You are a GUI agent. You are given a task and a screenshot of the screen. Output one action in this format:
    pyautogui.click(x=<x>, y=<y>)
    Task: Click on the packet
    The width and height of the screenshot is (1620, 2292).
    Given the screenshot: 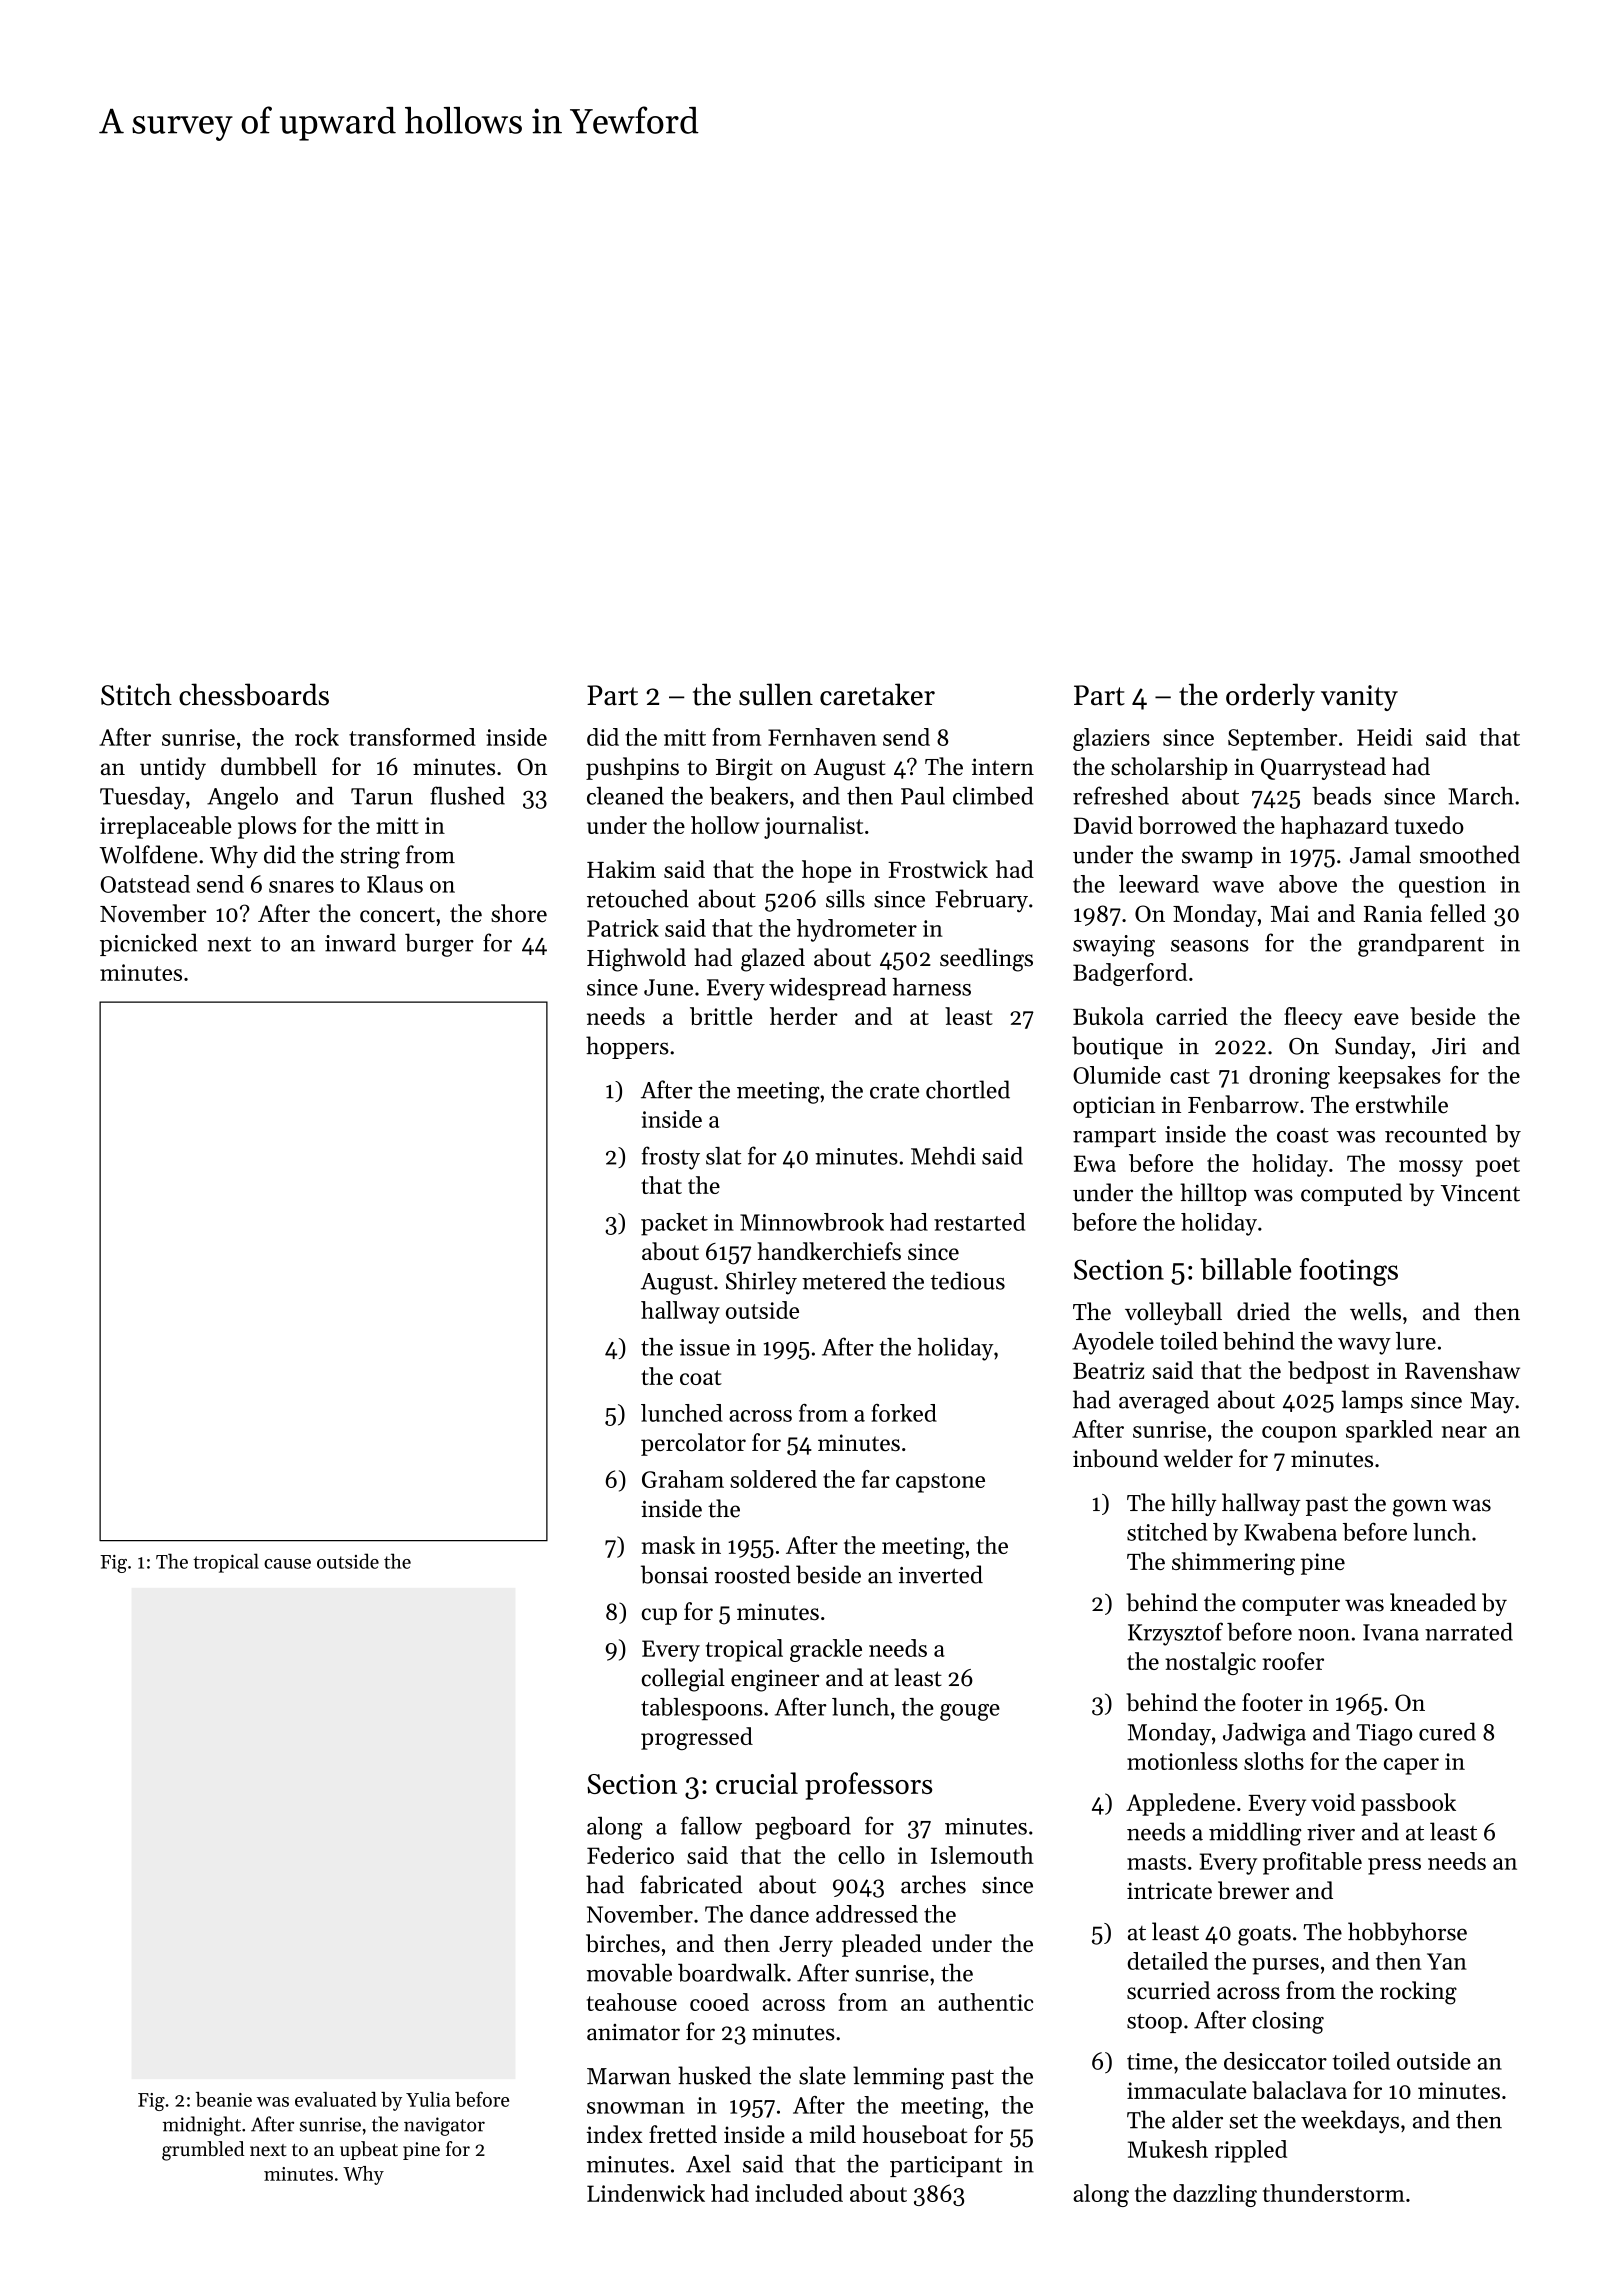 What is the action you would take?
    pyautogui.click(x=674, y=1224)
